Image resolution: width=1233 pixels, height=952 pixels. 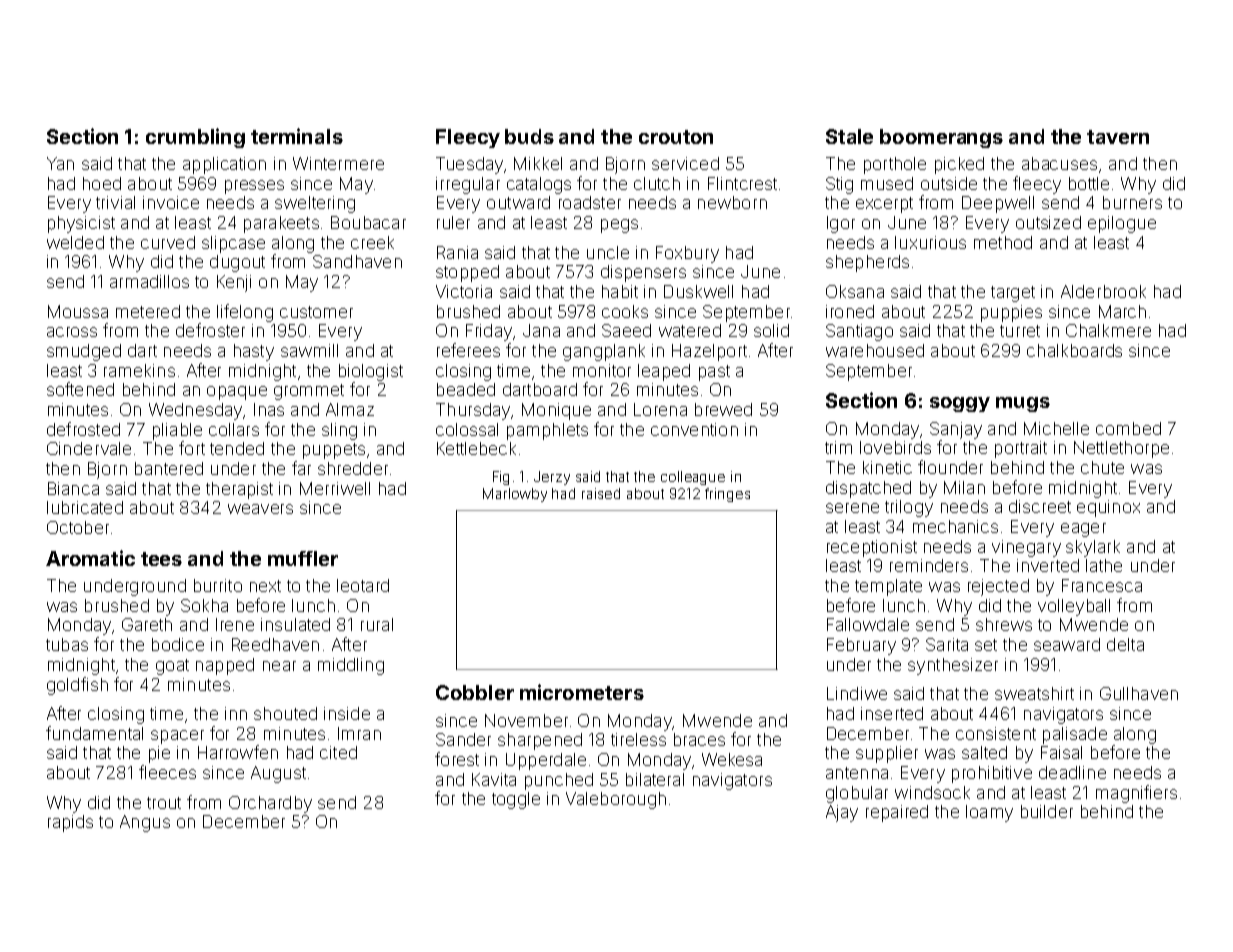 I want to click on collars, so click(x=234, y=429).
